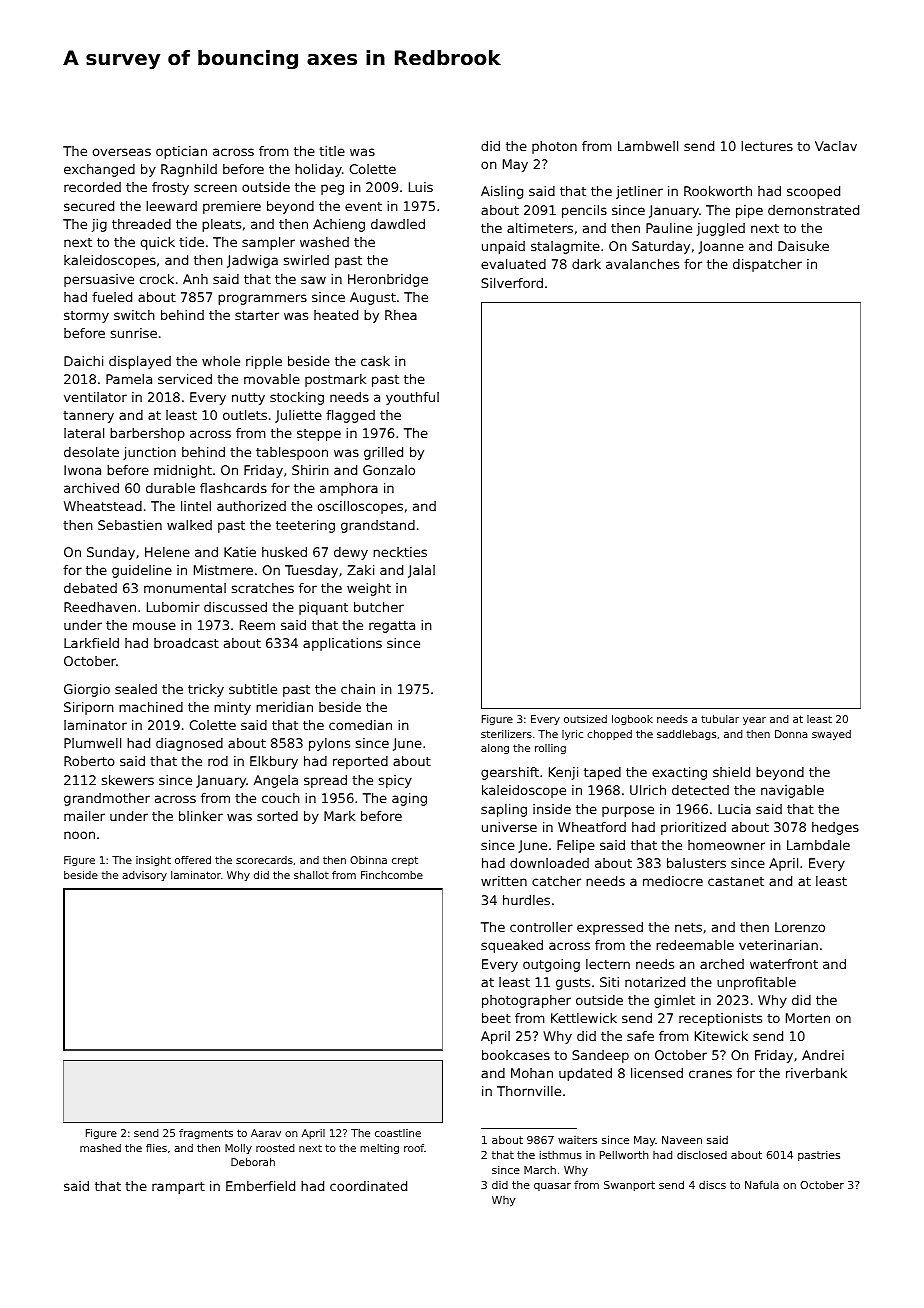  Describe the element at coordinates (512, 283) in the page. I see `Silverford` at that location.
